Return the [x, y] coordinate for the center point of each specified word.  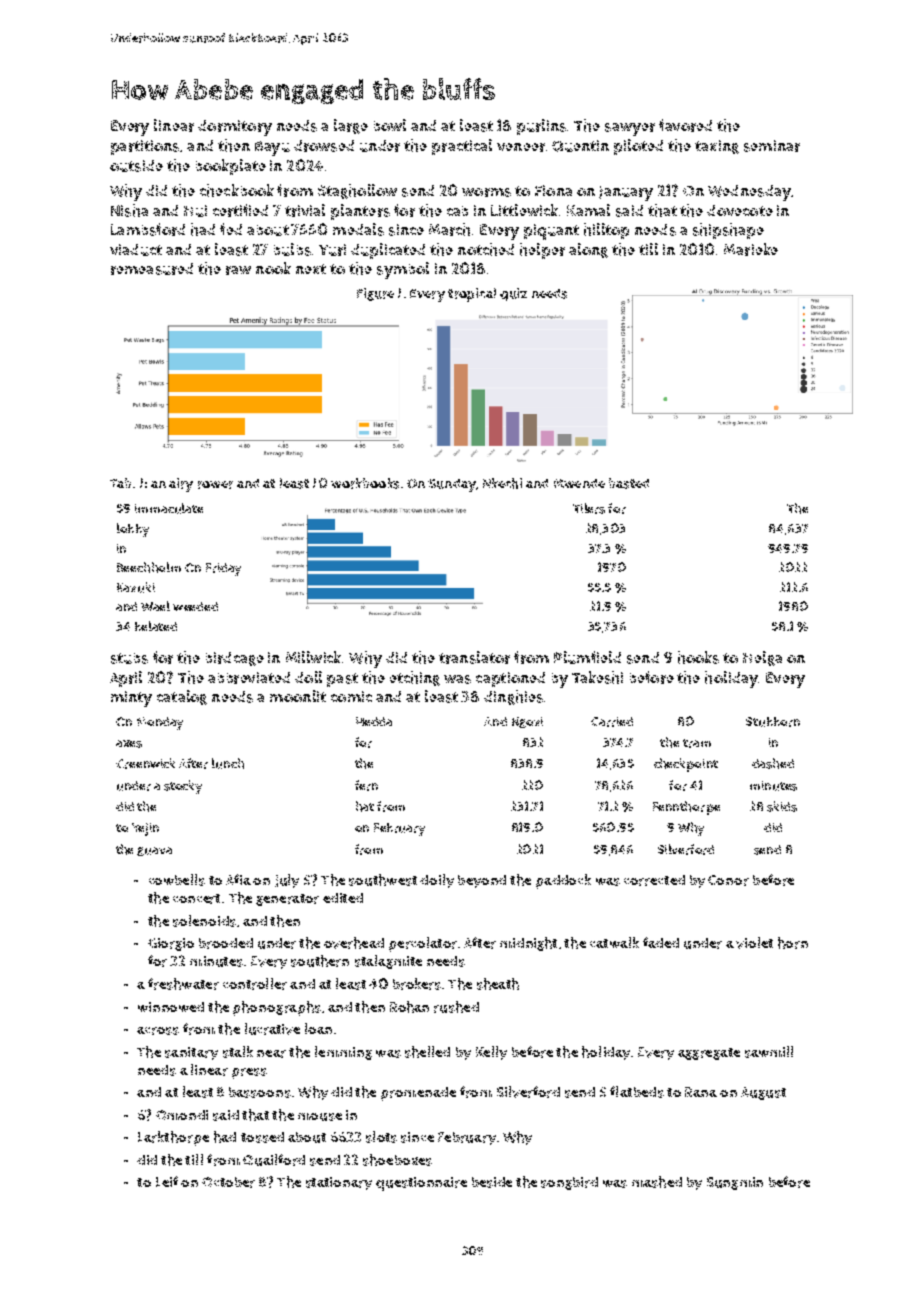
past [342, 680]
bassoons [260, 1092]
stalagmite [388, 962]
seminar [772, 146]
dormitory [235, 128]
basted [629, 483]
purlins [541, 127]
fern [366, 785]
